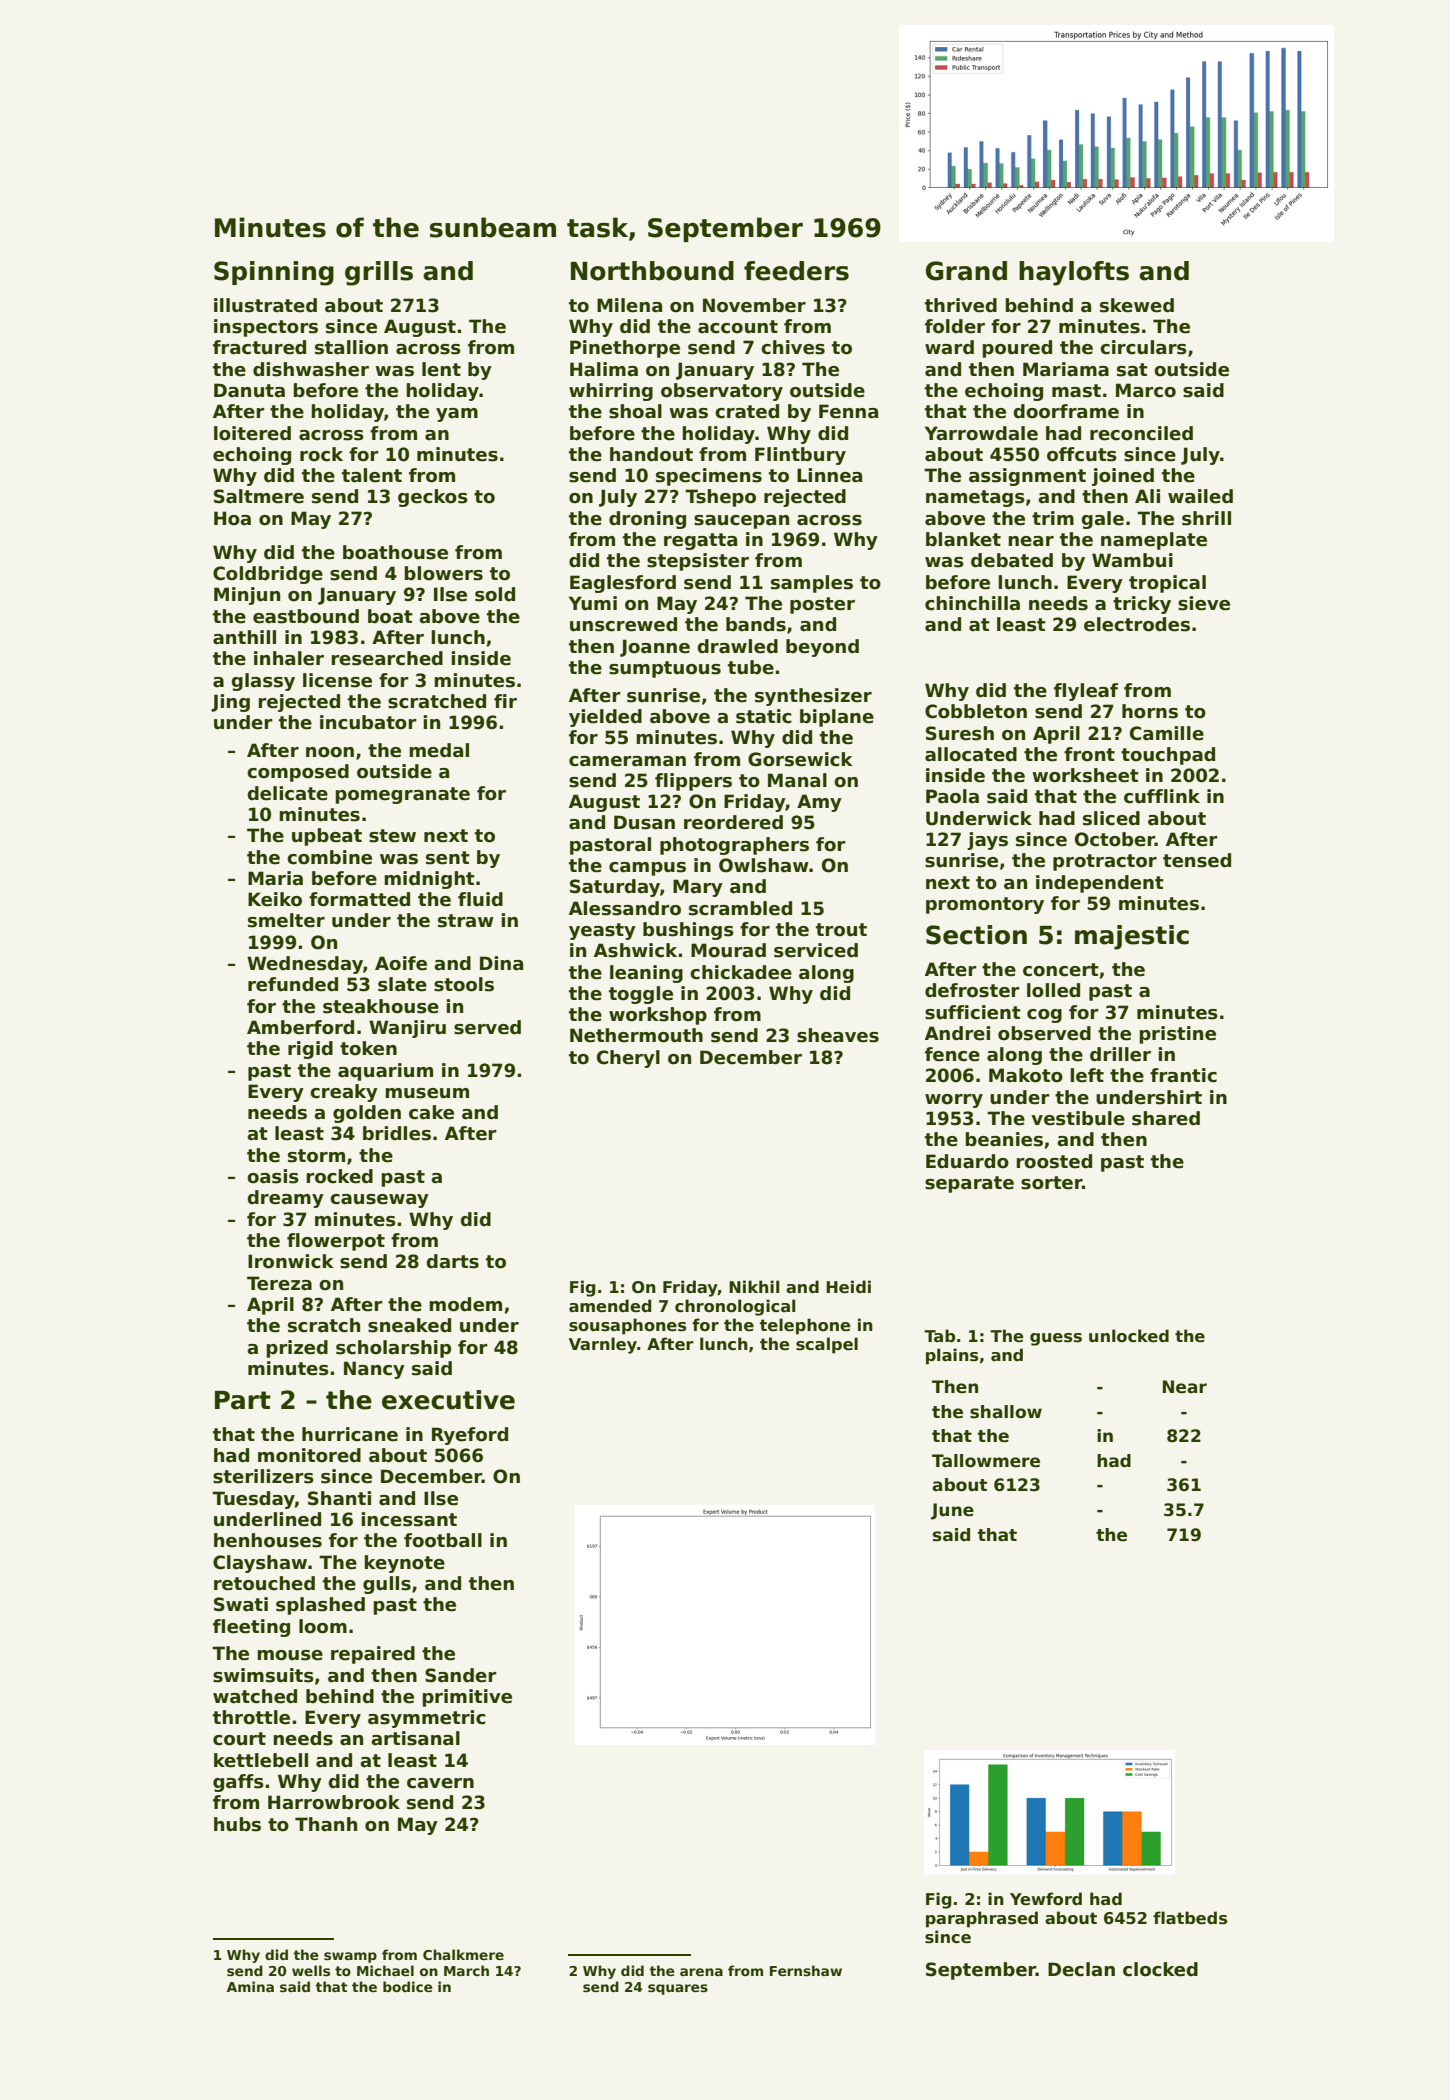  Describe the element at coordinates (1044, 1016) in the screenshot. I see `cog` at that location.
